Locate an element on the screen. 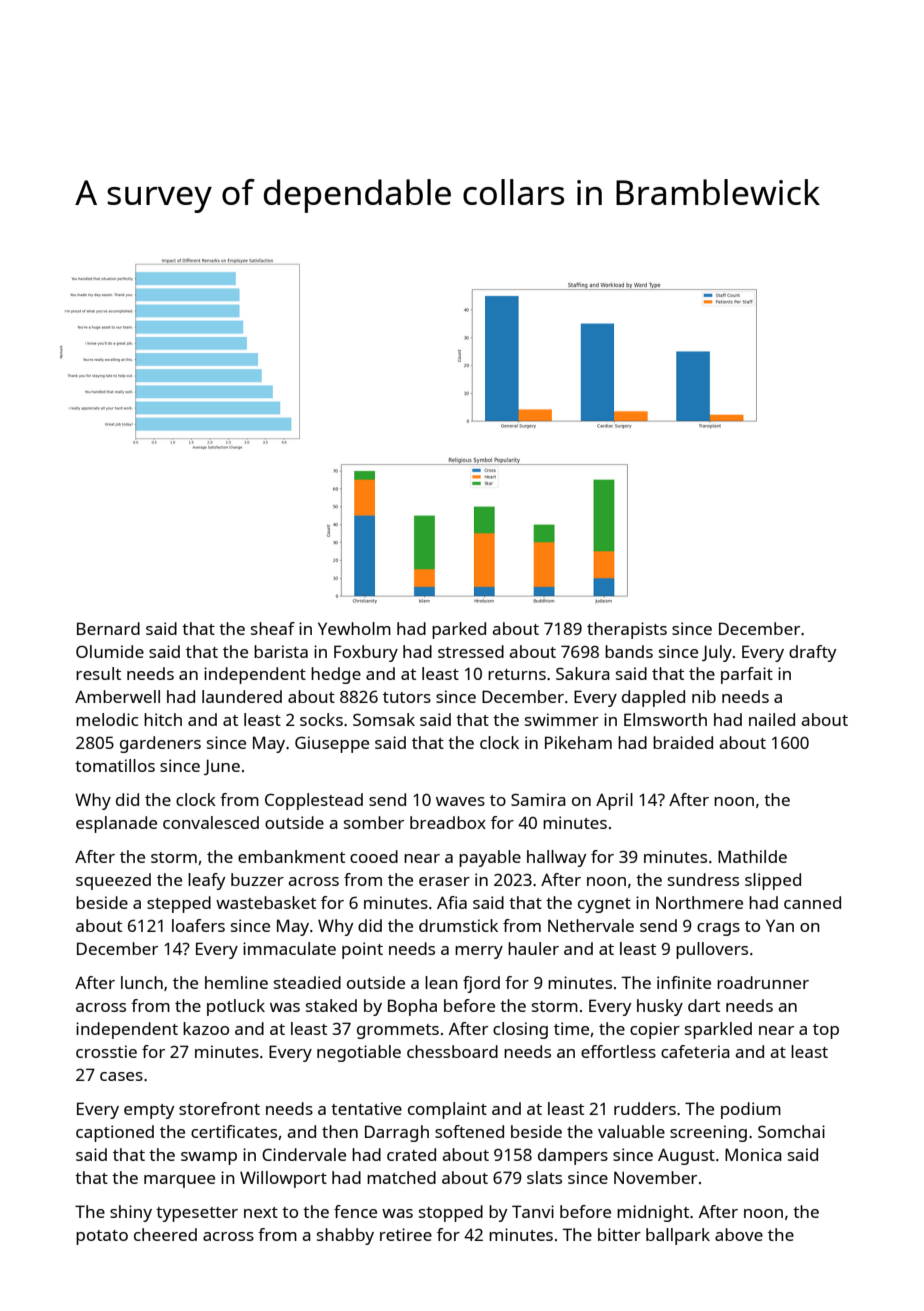  cases is located at coordinates (121, 1076).
